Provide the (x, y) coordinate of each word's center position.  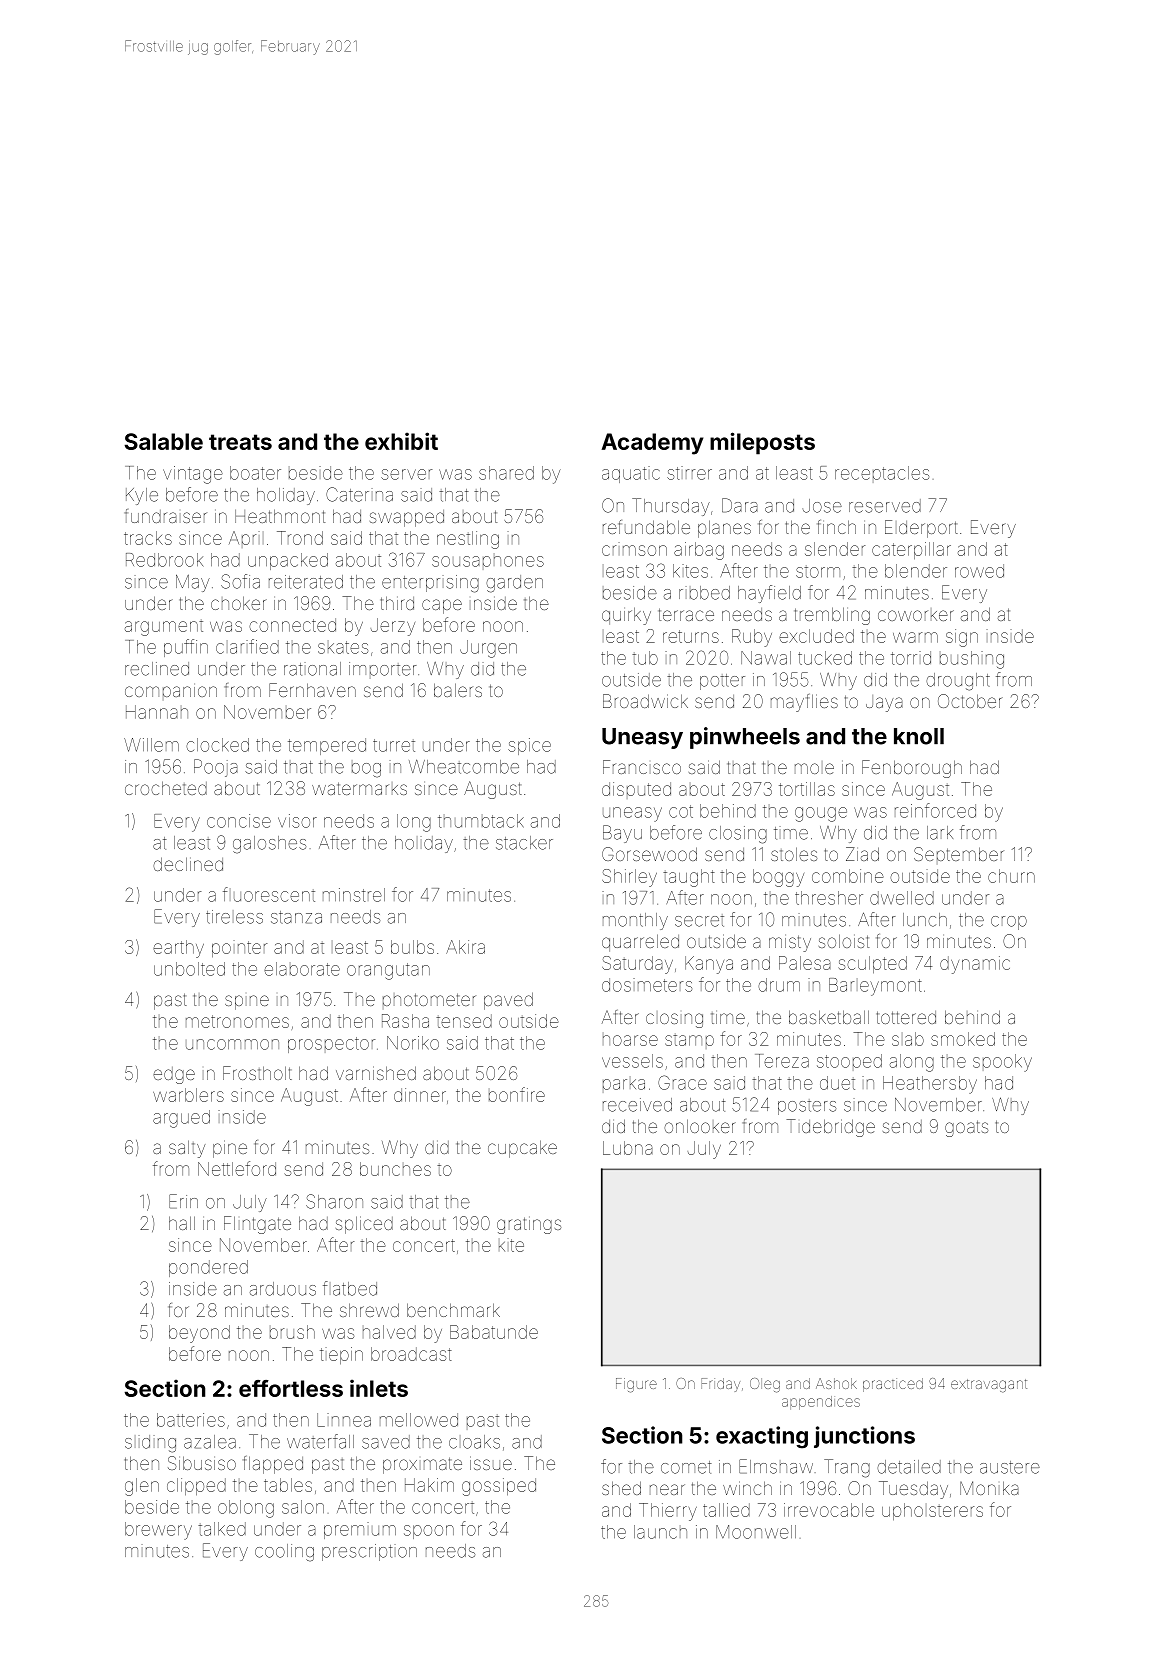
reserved (885, 506)
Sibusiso (202, 1463)
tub (645, 658)
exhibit (401, 441)
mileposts (762, 443)
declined (188, 864)
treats (240, 442)
